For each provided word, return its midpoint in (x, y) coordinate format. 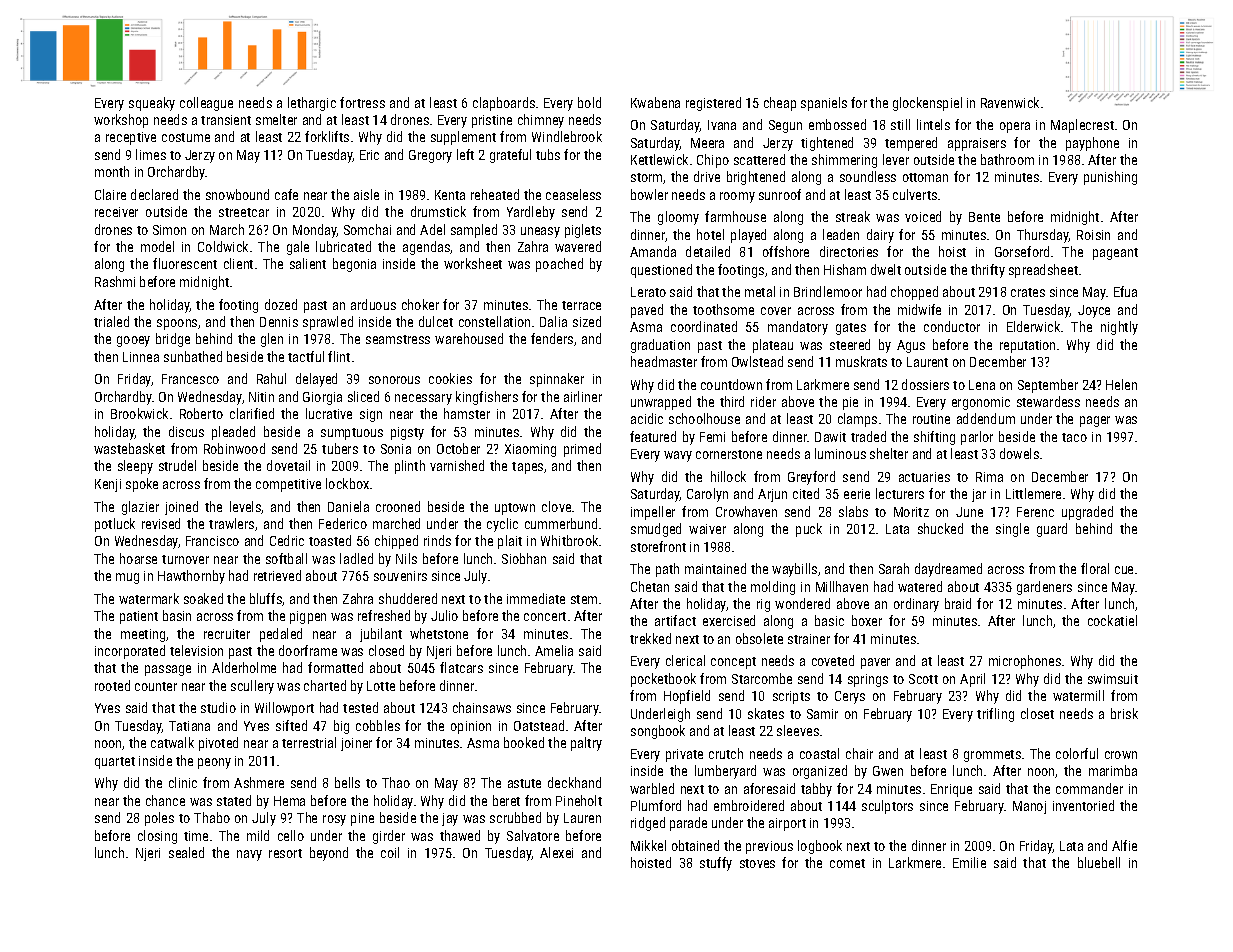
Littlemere (1033, 493)
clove (556, 506)
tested (360, 707)
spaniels (824, 104)
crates (1028, 292)
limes (151, 154)
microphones (1025, 662)
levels (245, 506)
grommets (992, 756)
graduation (660, 346)
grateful (510, 156)
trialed (111, 321)
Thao (396, 782)
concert (545, 616)
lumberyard (725, 772)
